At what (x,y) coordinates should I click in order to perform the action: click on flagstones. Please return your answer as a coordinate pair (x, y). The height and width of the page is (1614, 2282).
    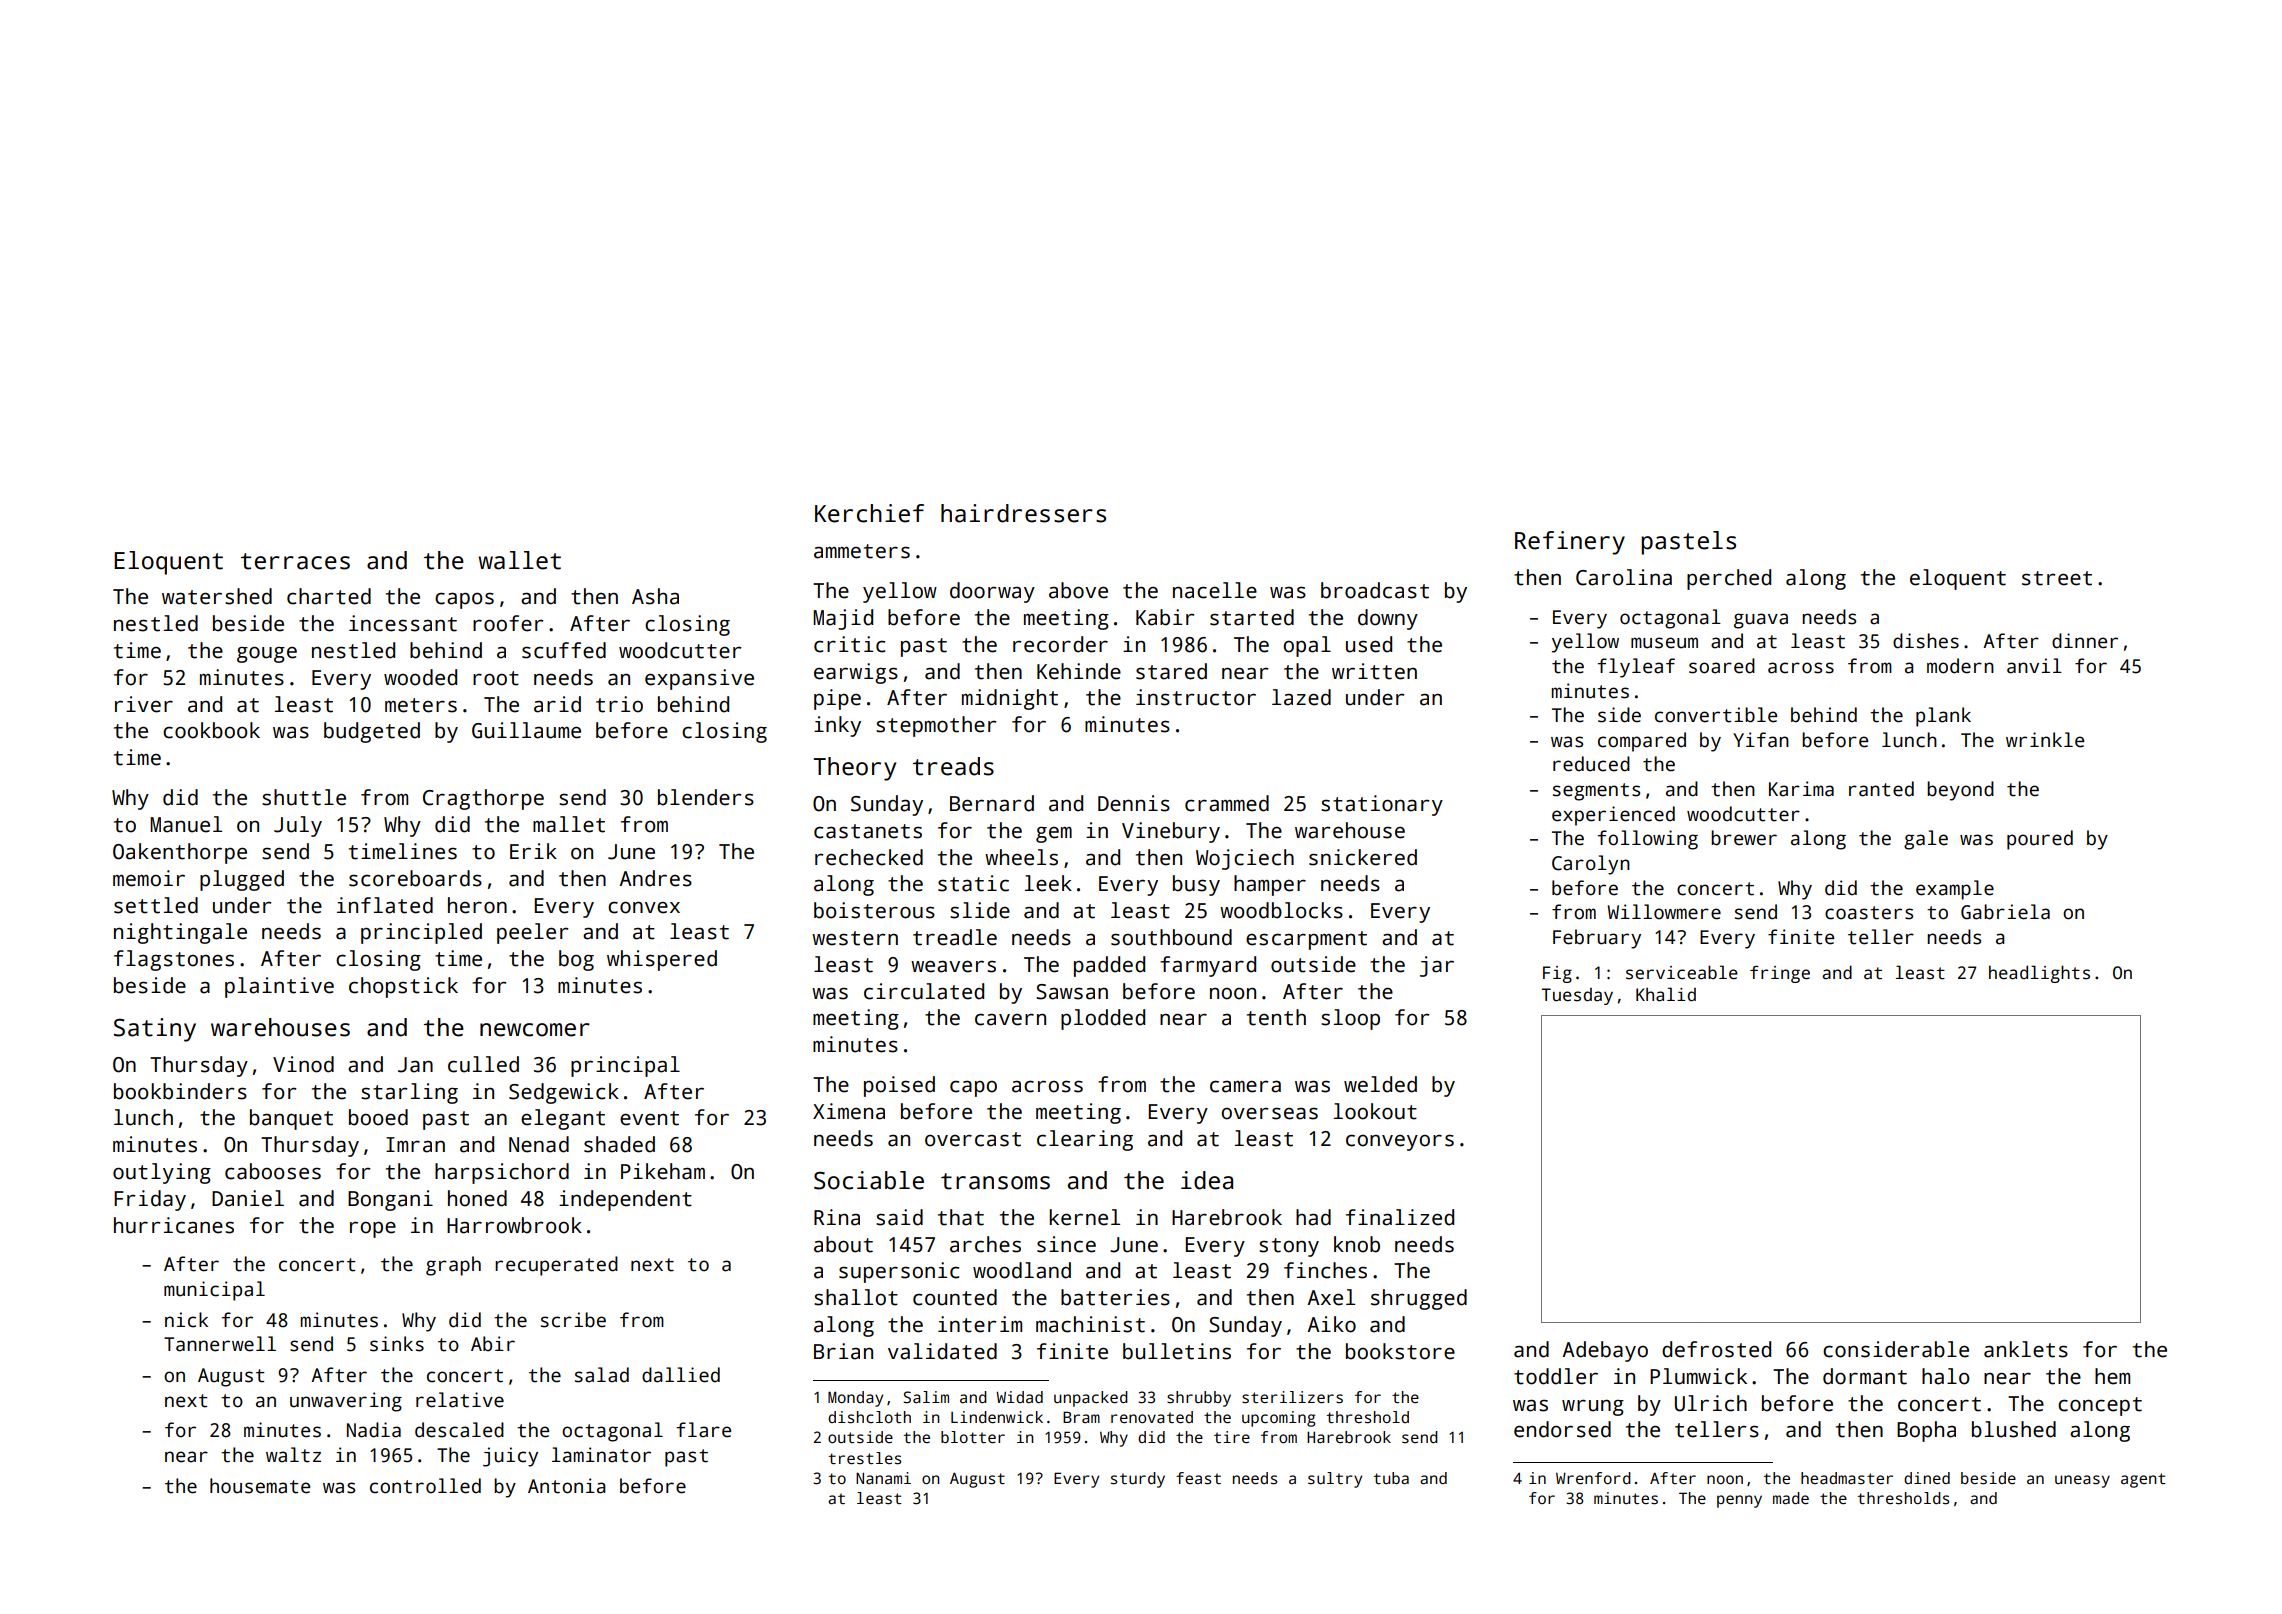
    Looking at the image, I should click on (174, 960).
